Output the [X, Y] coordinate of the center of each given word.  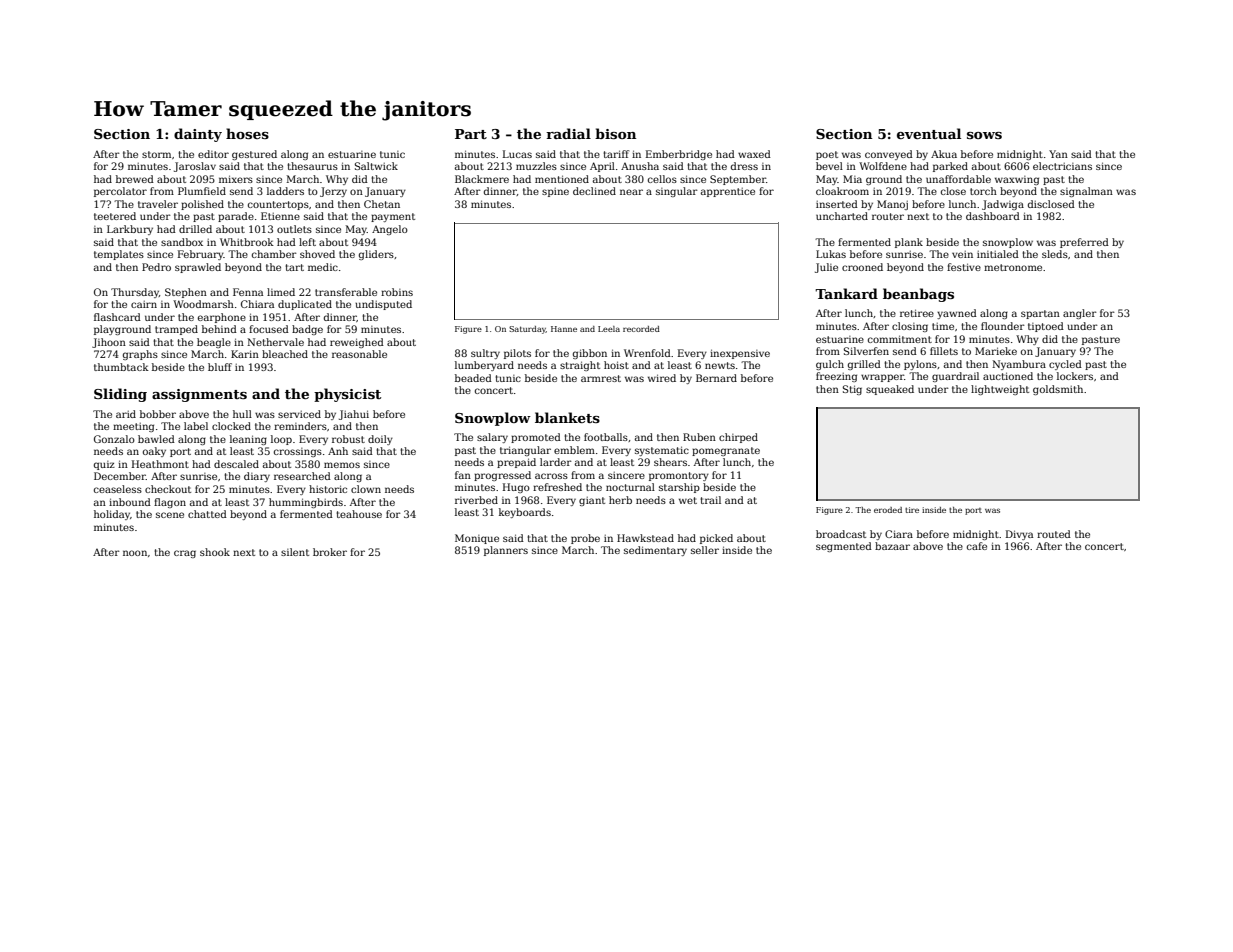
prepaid [516, 463]
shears [670, 462]
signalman [1086, 192]
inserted [837, 204]
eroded [888, 510]
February [201, 255]
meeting [133, 427]
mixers [236, 179]
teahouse [359, 514]
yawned [957, 314]
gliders [376, 255]
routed [1054, 534]
